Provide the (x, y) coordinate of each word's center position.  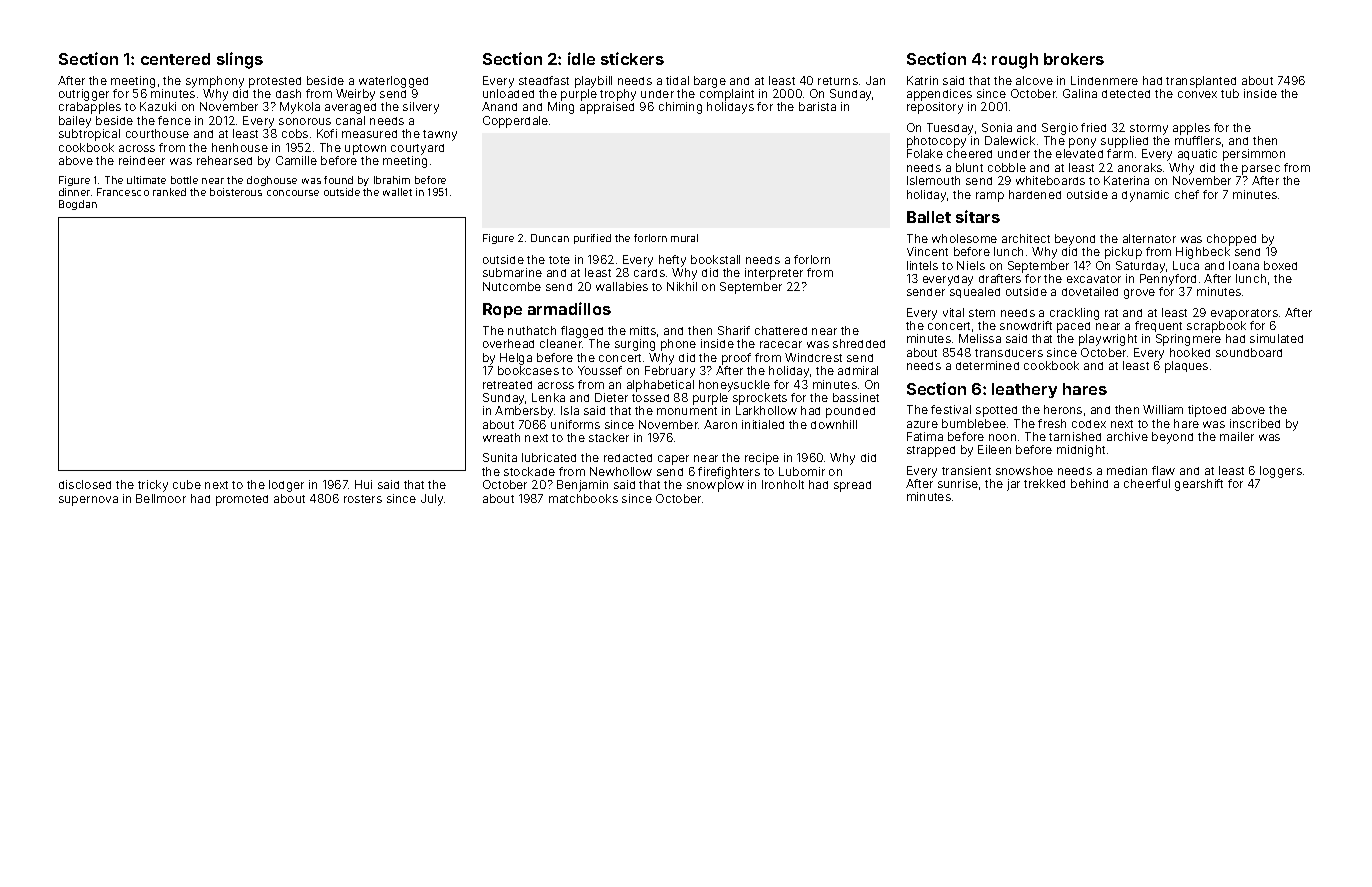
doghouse (272, 181)
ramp (990, 197)
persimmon (1254, 155)
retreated (507, 385)
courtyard (417, 149)
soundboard (1249, 352)
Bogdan (78, 205)
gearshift (1199, 485)
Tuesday (950, 129)
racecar (781, 344)
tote (559, 260)
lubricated (549, 457)
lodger (286, 486)
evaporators (1244, 314)
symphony (215, 82)
